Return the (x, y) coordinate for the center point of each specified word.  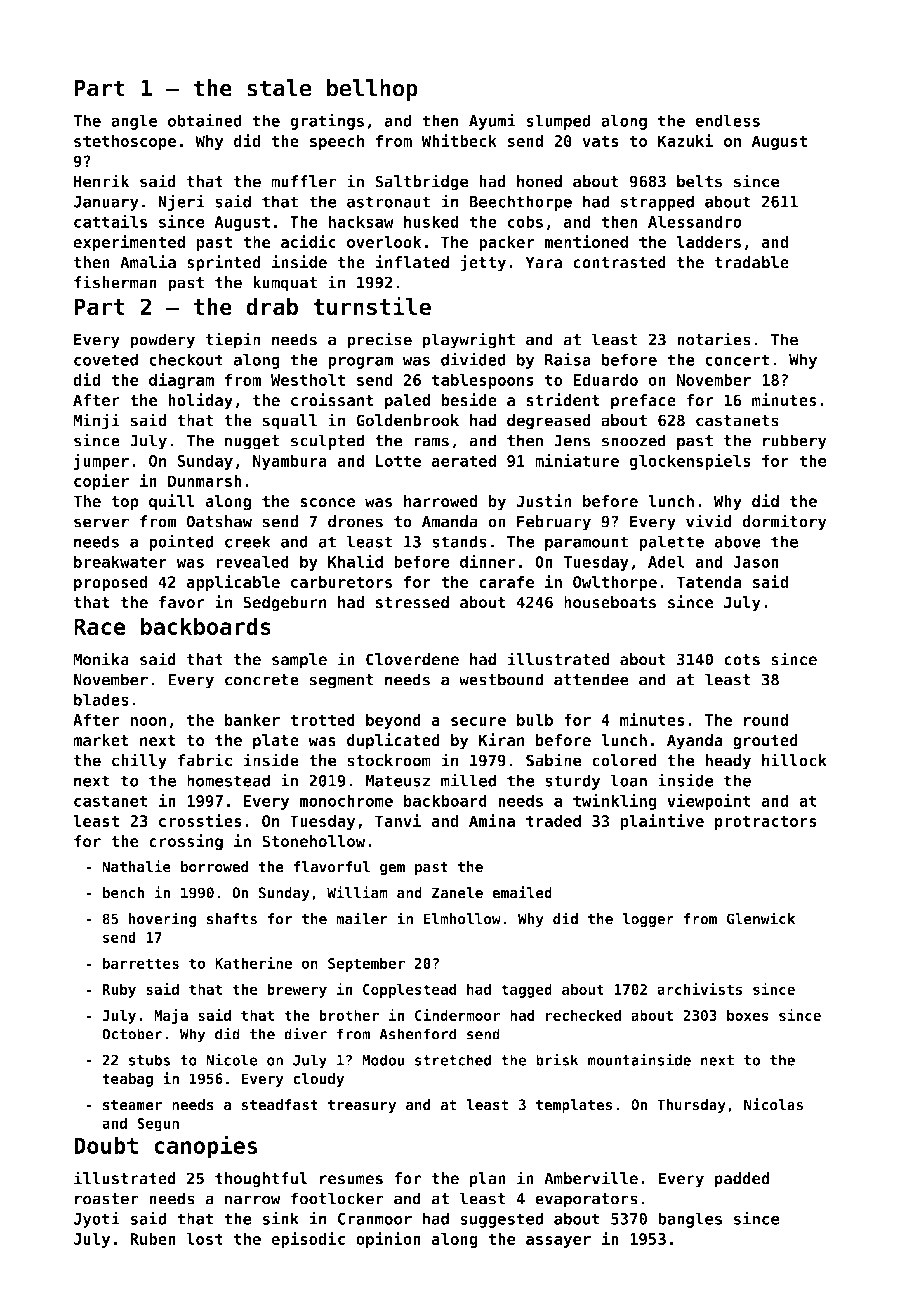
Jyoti (96, 1219)
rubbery (794, 442)
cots (742, 660)
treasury (362, 1106)
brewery (297, 990)
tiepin (233, 340)
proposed (111, 584)
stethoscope (125, 142)
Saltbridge (422, 182)
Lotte (398, 461)
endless (727, 120)
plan (488, 1180)
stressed (412, 602)
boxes (748, 1015)
